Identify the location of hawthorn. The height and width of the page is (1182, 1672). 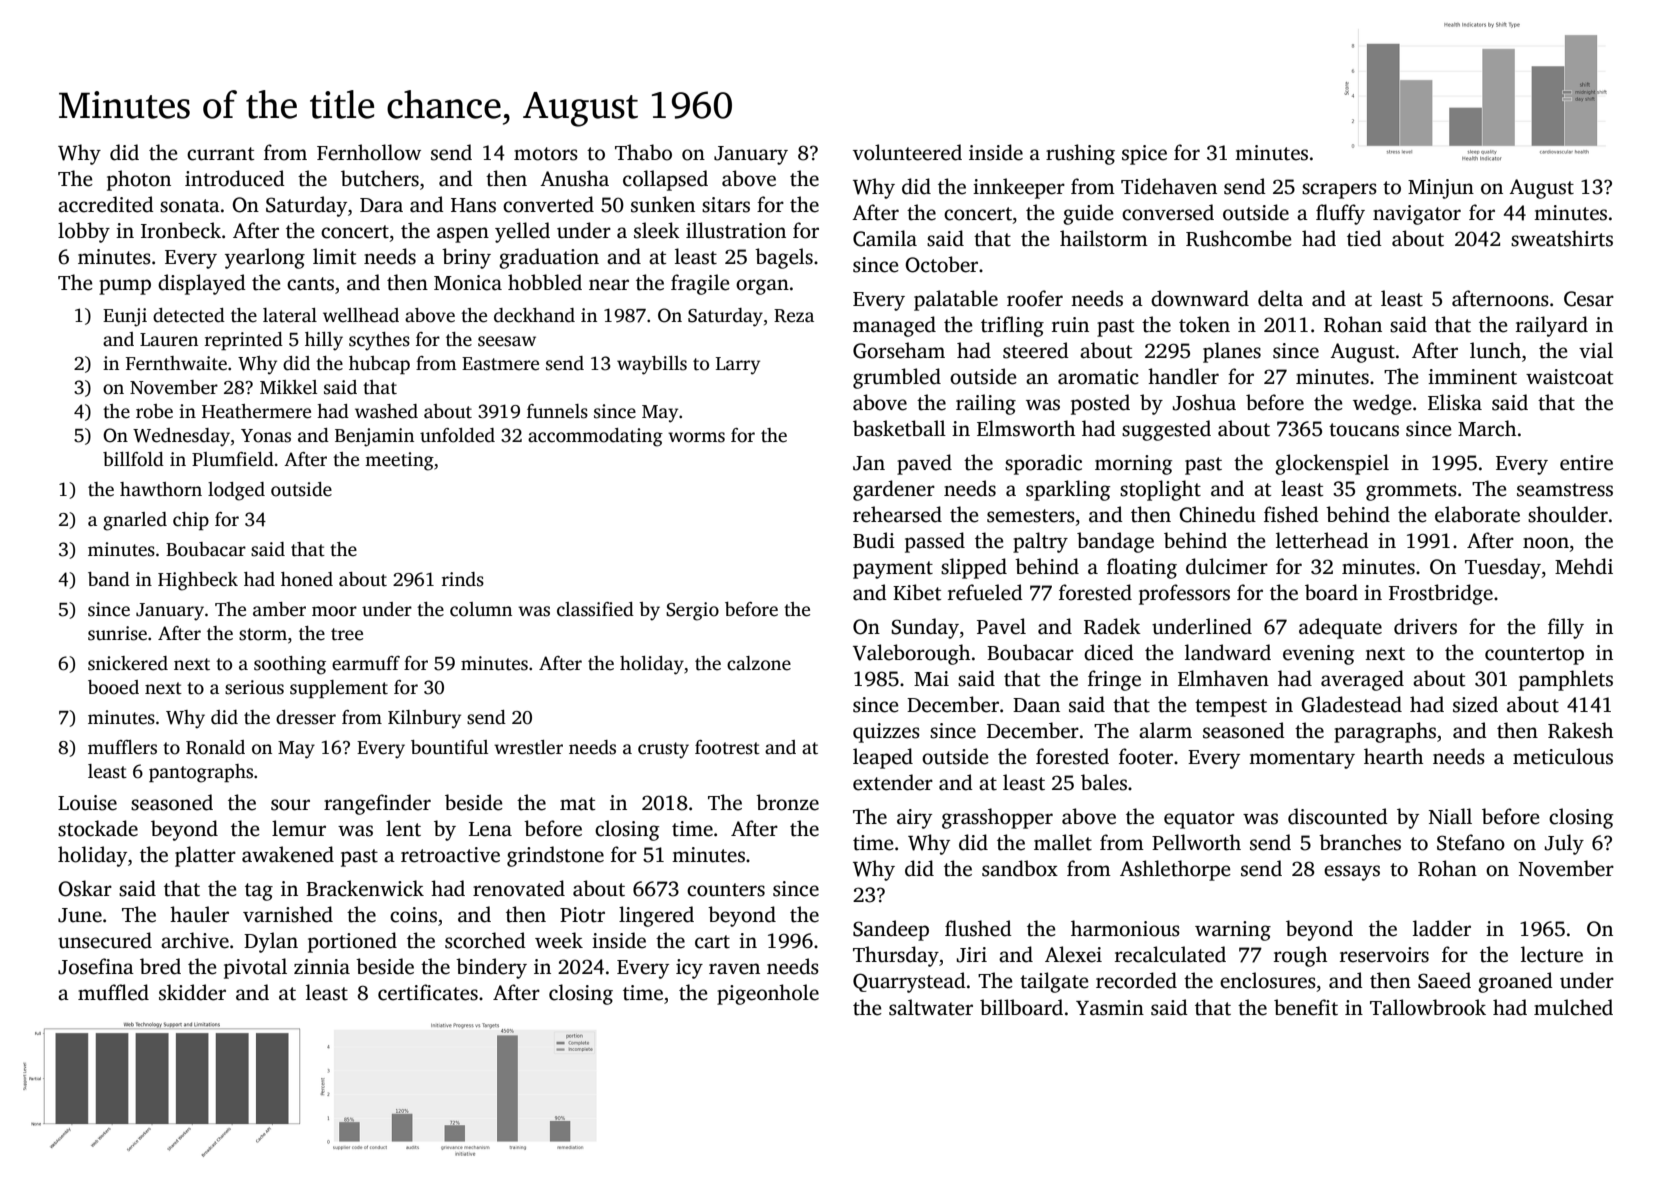
(161, 489).
